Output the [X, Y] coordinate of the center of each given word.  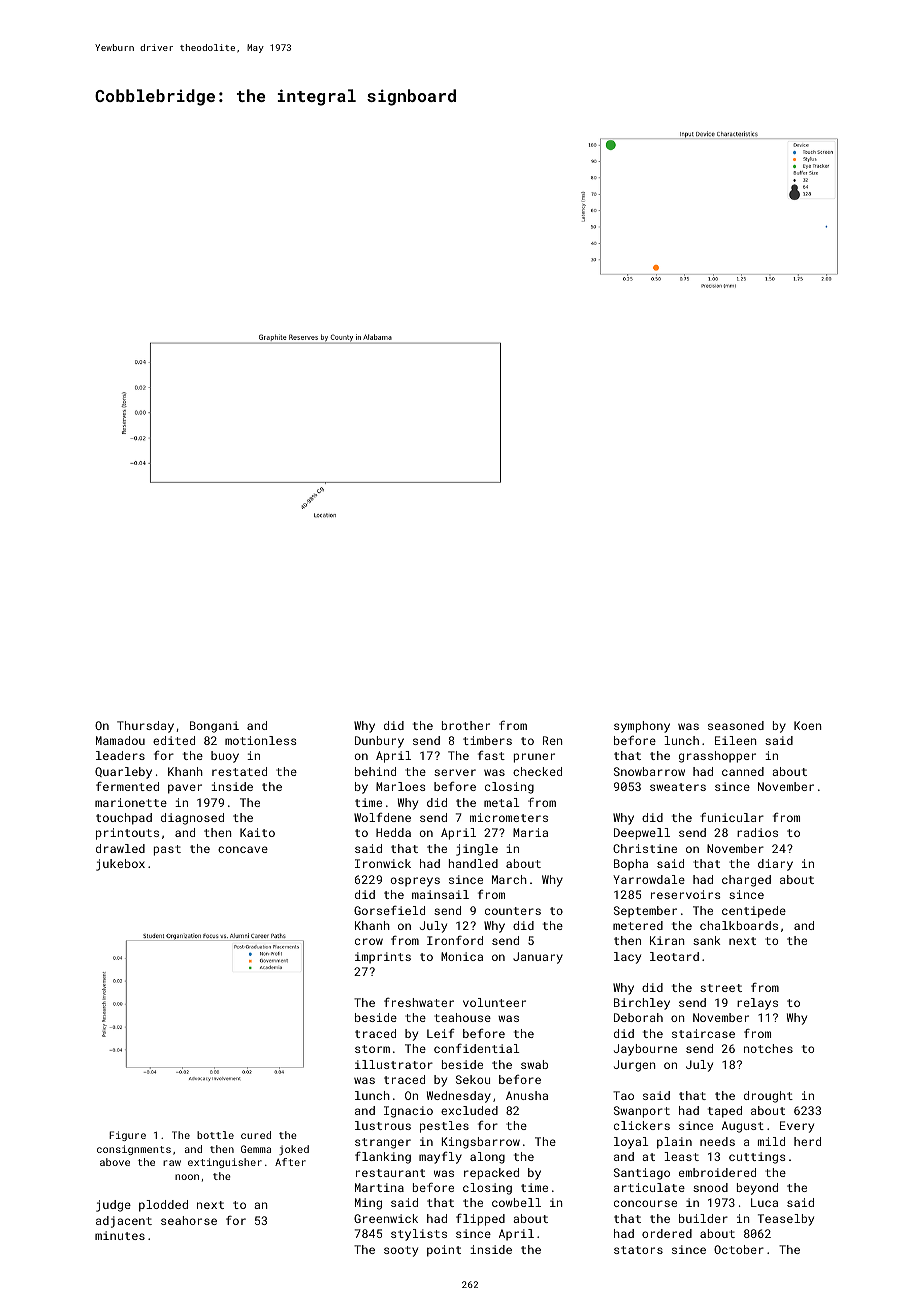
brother [466, 725]
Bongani [214, 727]
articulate [649, 1187]
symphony [642, 727]
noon [187, 1177]
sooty [401, 1251]
